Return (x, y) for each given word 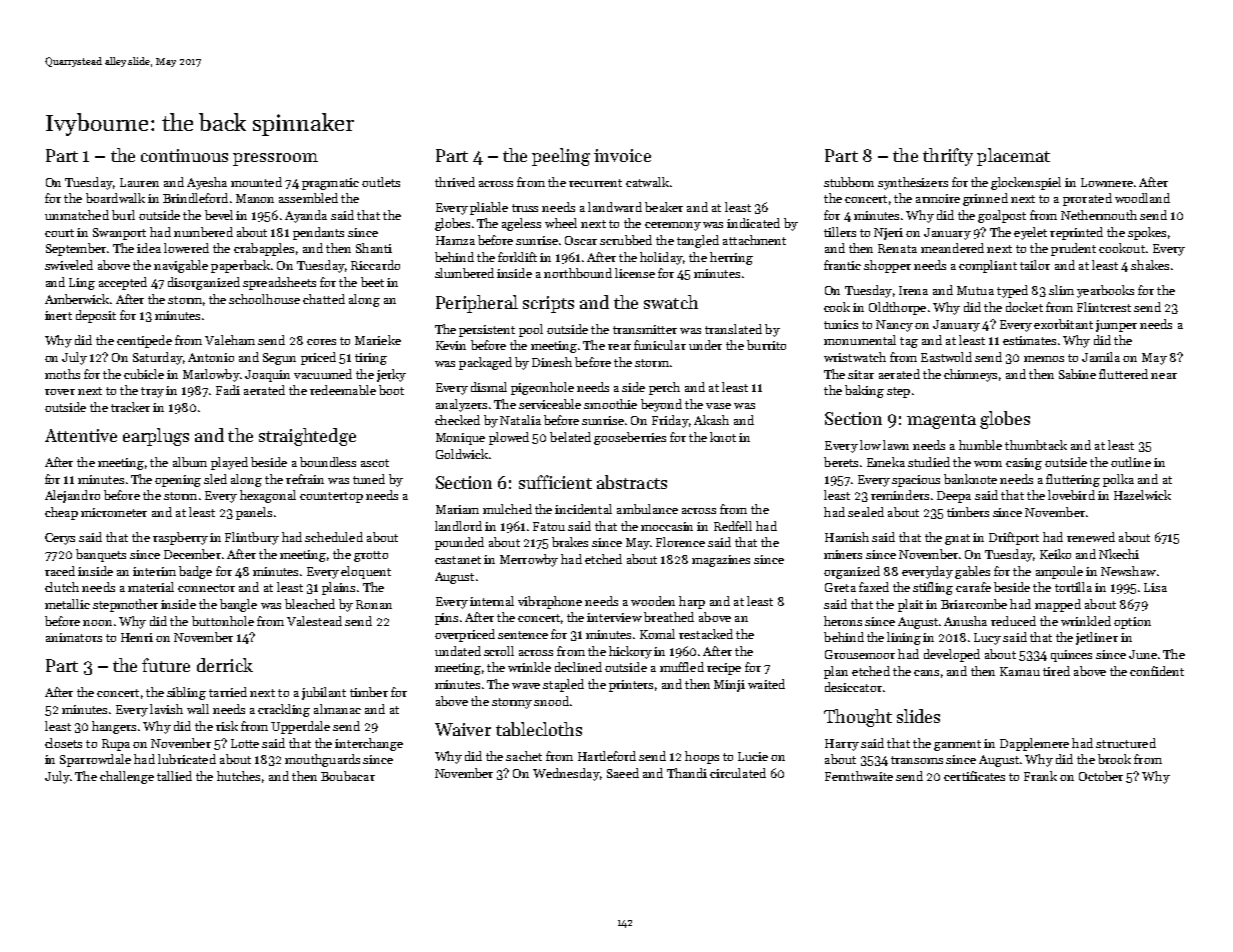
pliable (489, 208)
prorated (1087, 199)
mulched (507, 509)
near (1164, 376)
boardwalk (115, 198)
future (166, 665)
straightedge (307, 437)
